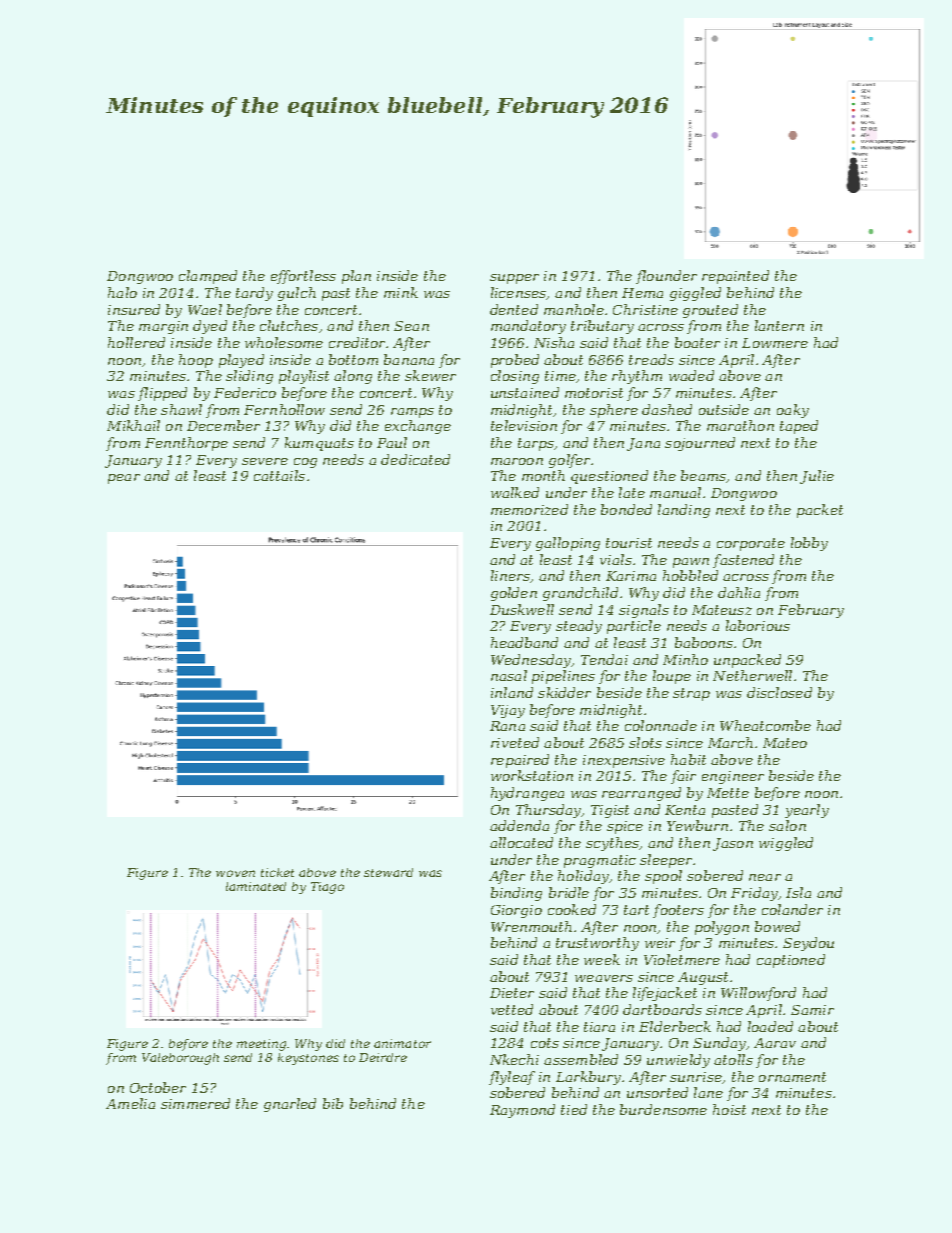  What do you see at coordinates (564, 692) in the screenshot?
I see `skidder` at bounding box center [564, 692].
